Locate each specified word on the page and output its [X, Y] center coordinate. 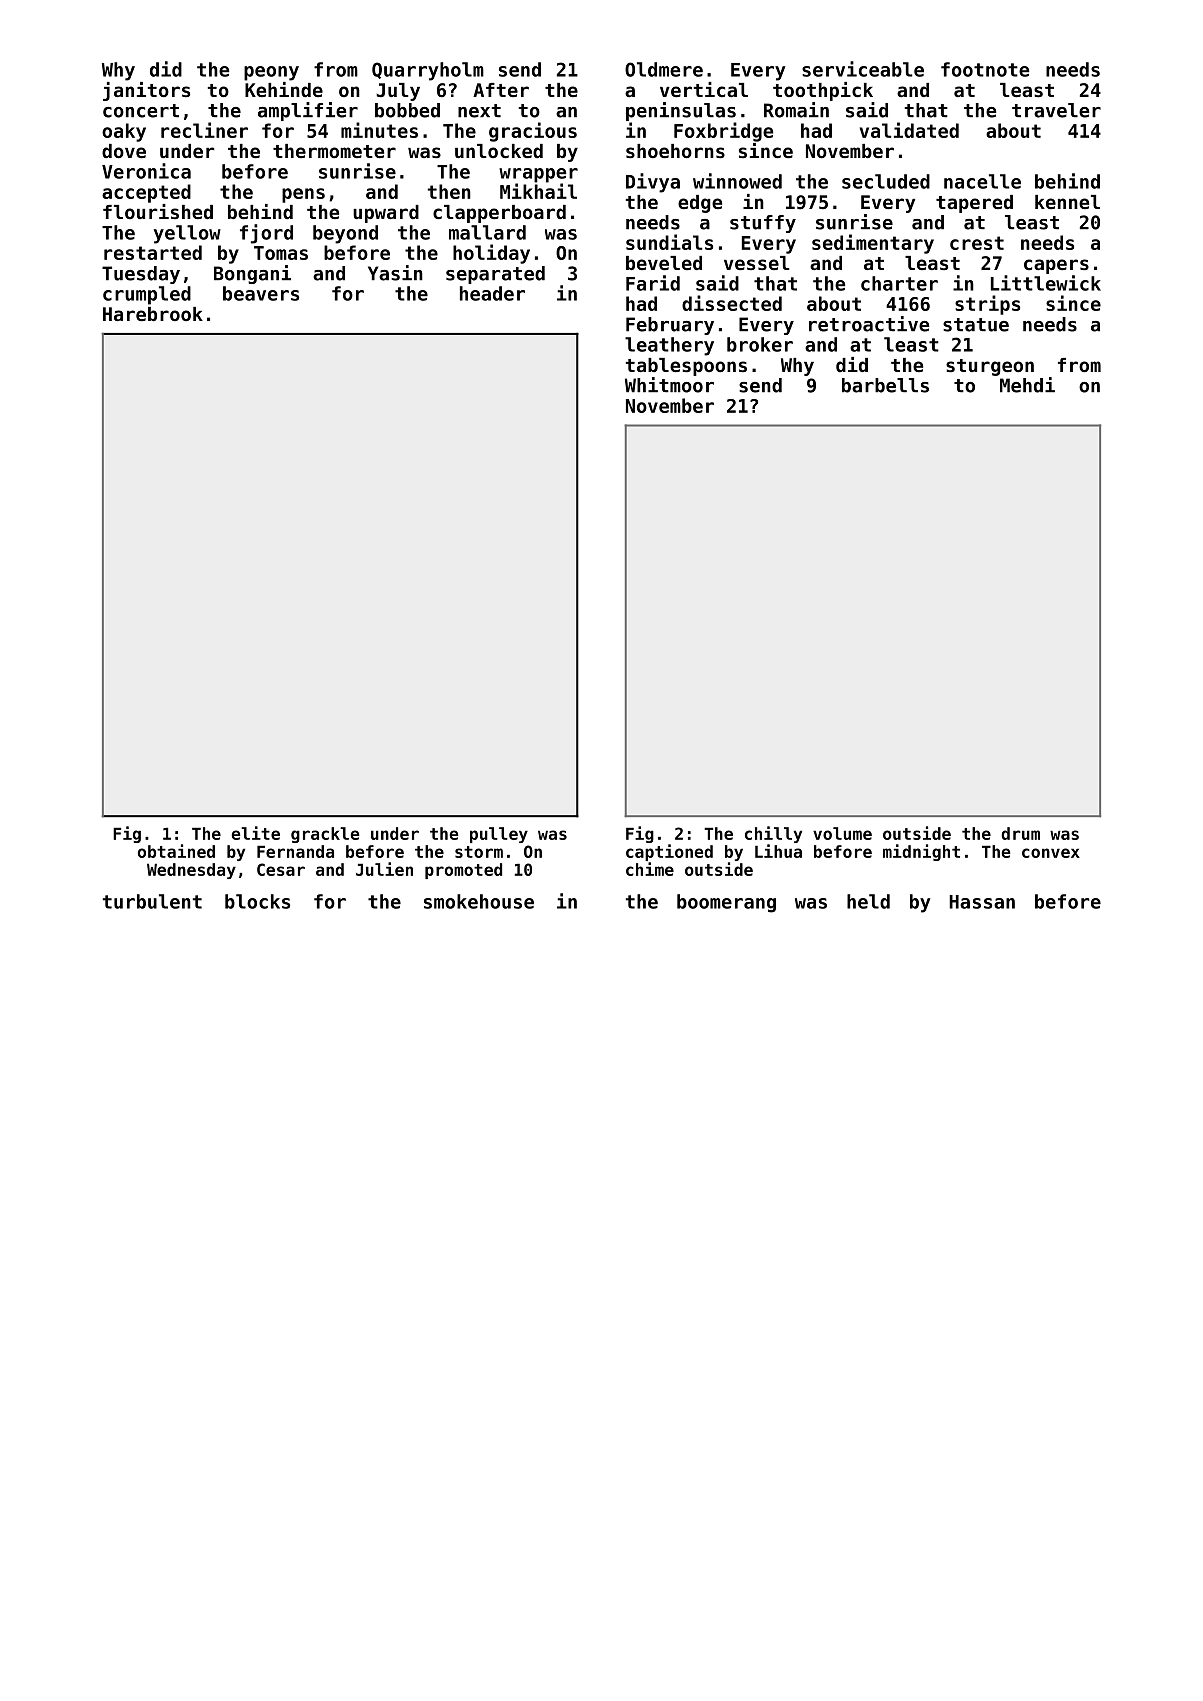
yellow [187, 234]
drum [1020, 833]
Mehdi [1027, 385]
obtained [176, 851]
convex [1051, 853]
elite [256, 833]
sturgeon [990, 367]
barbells [885, 385]
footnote [985, 69]
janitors [146, 91]
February [670, 326]
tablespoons [686, 367]
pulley [499, 835]
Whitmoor [669, 385]
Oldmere [664, 69]
